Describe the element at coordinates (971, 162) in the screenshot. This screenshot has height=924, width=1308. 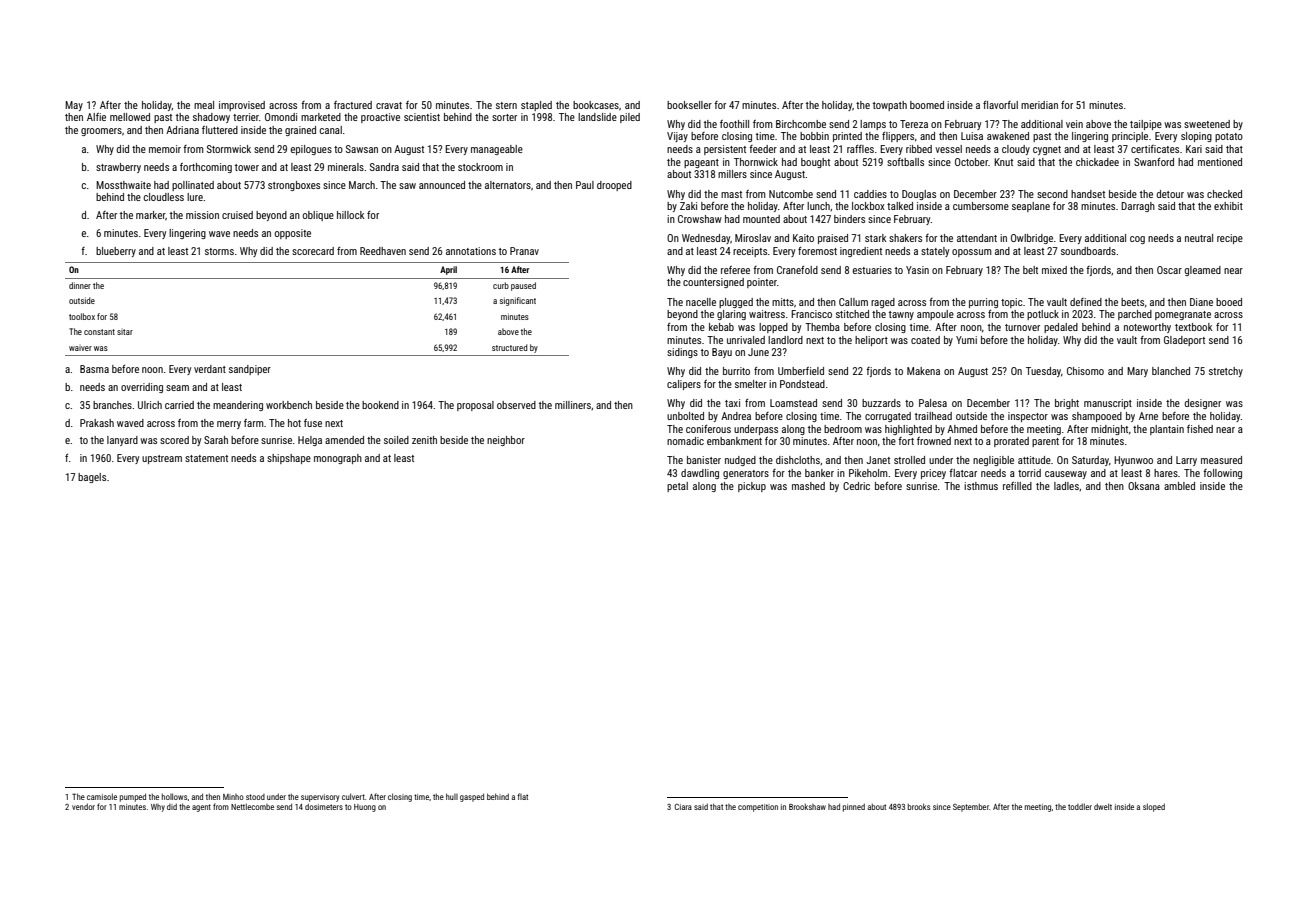
I see `October` at that location.
